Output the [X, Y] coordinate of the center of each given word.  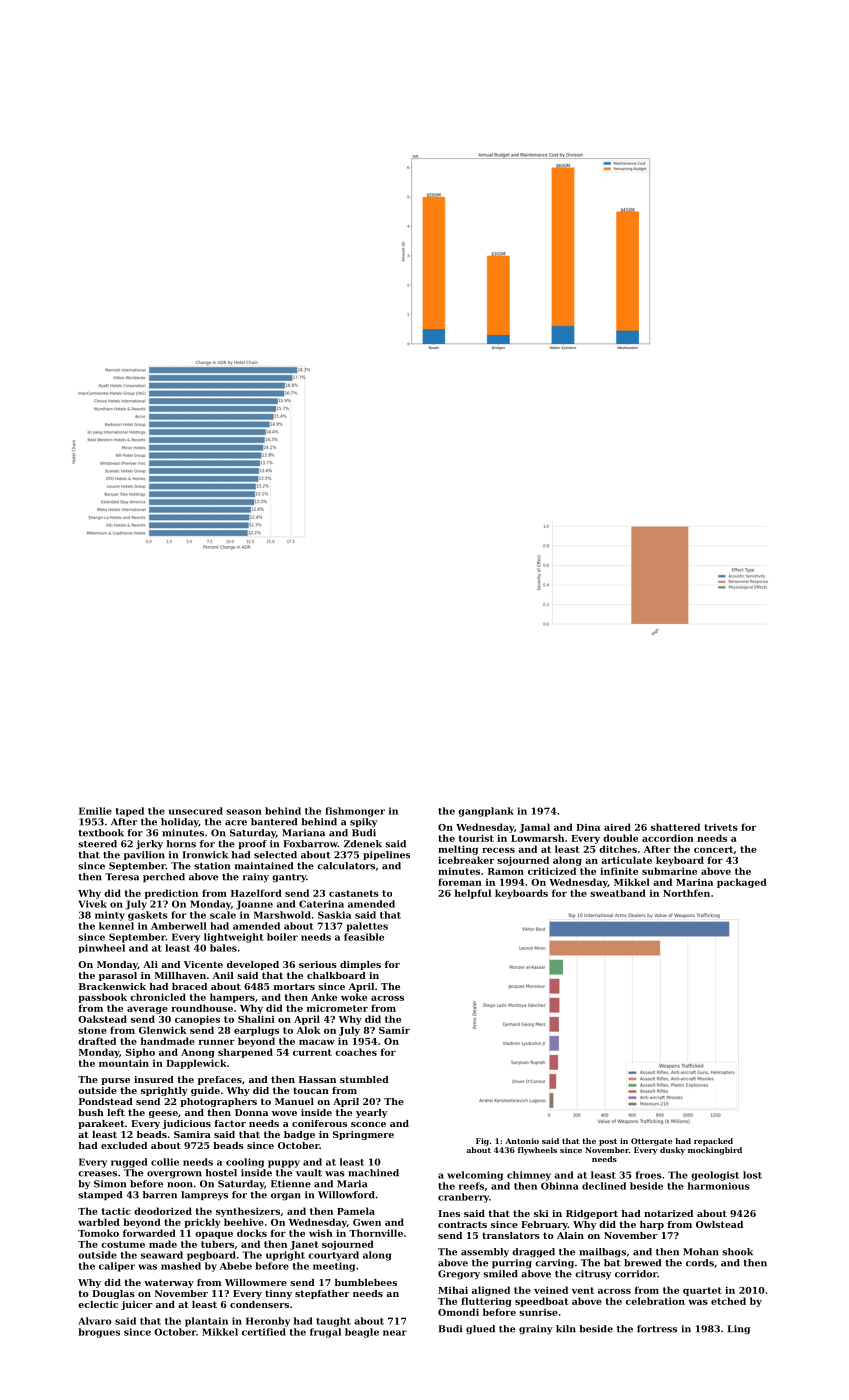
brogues [99, 1333]
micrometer [337, 1008]
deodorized [163, 1211]
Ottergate [651, 1142]
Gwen [367, 1222]
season [244, 812]
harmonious [718, 1186]
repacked [713, 1142]
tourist [476, 838]
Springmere [363, 1135]
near [395, 1333]
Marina [694, 882]
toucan [311, 1090]
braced [189, 986]
